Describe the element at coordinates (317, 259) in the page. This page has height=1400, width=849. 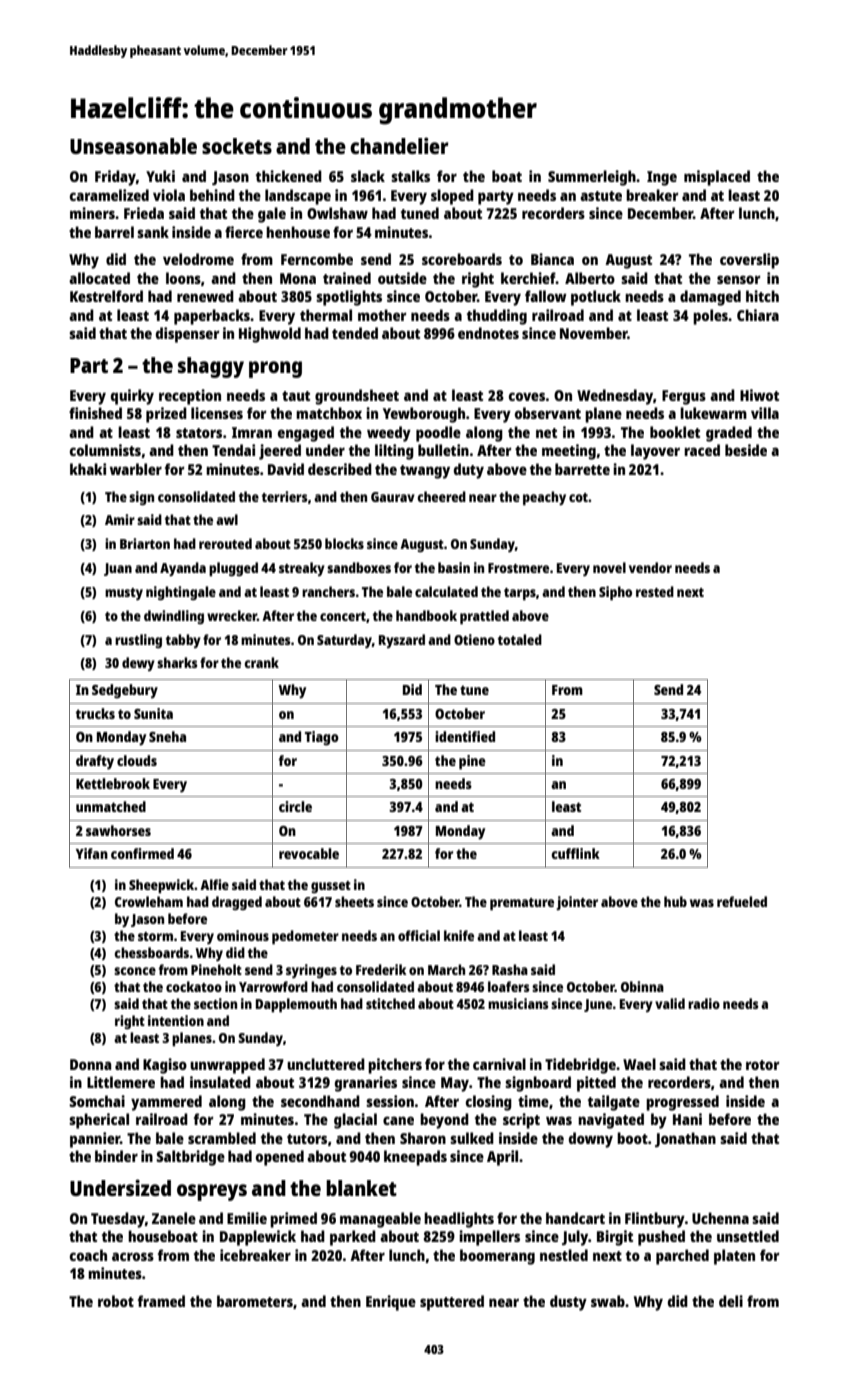
I see `Ferncombe` at that location.
